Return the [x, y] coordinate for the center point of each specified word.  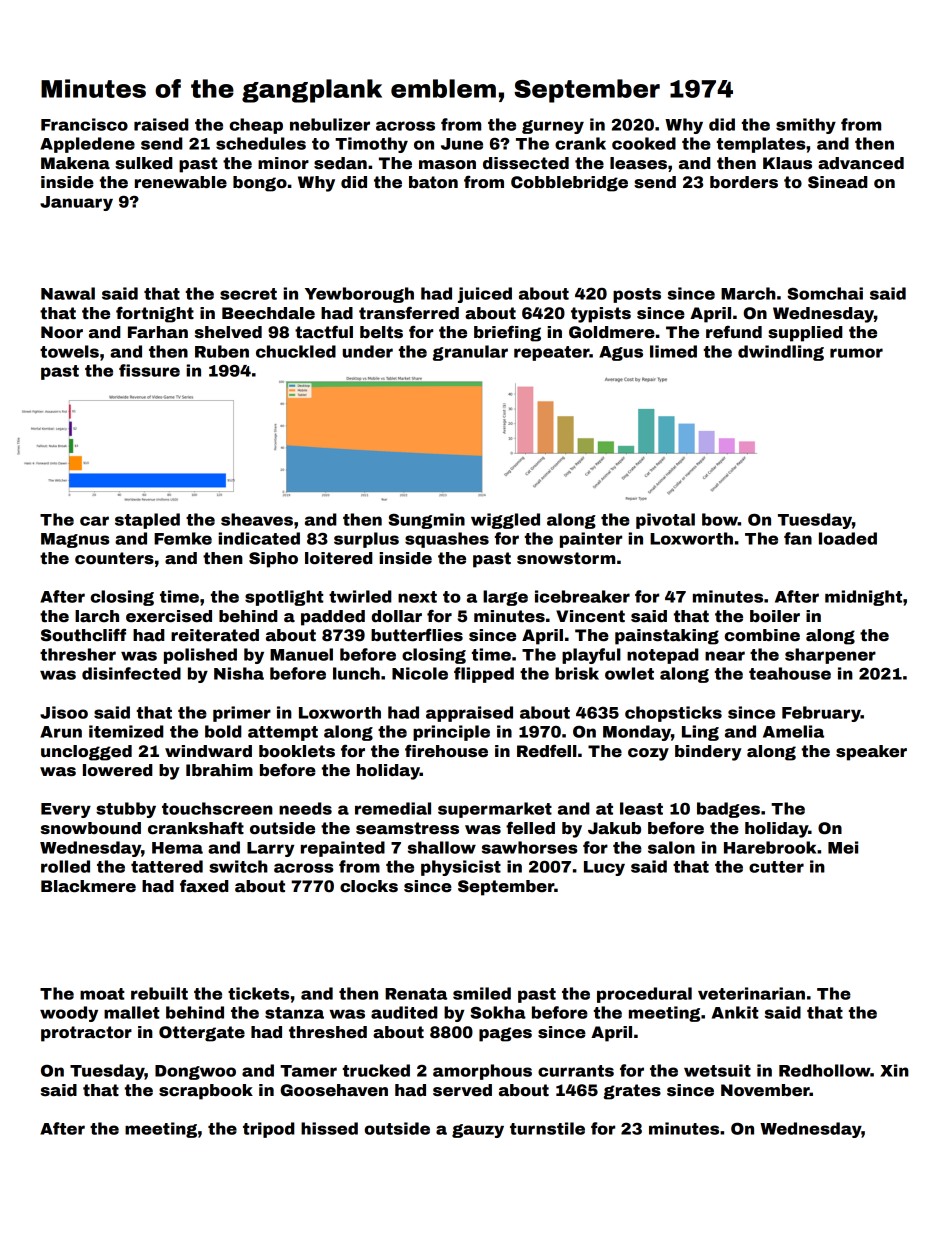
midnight [863, 598]
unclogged [86, 753]
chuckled [296, 351]
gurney [553, 127]
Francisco [84, 124]
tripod [268, 1130]
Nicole [420, 673]
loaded [848, 538]
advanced [861, 163]
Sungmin [426, 521]
